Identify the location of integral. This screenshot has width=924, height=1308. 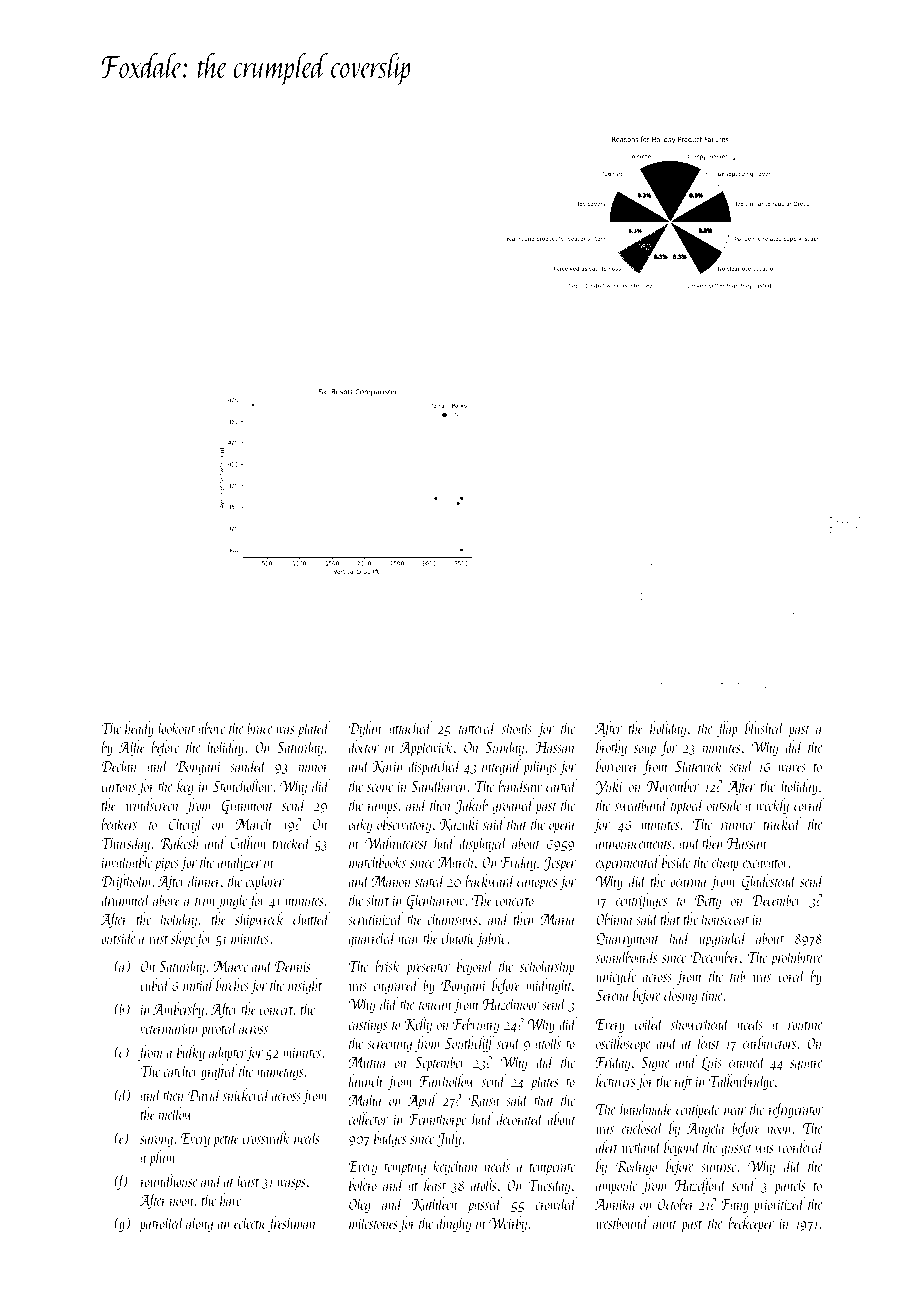
(501, 767).
